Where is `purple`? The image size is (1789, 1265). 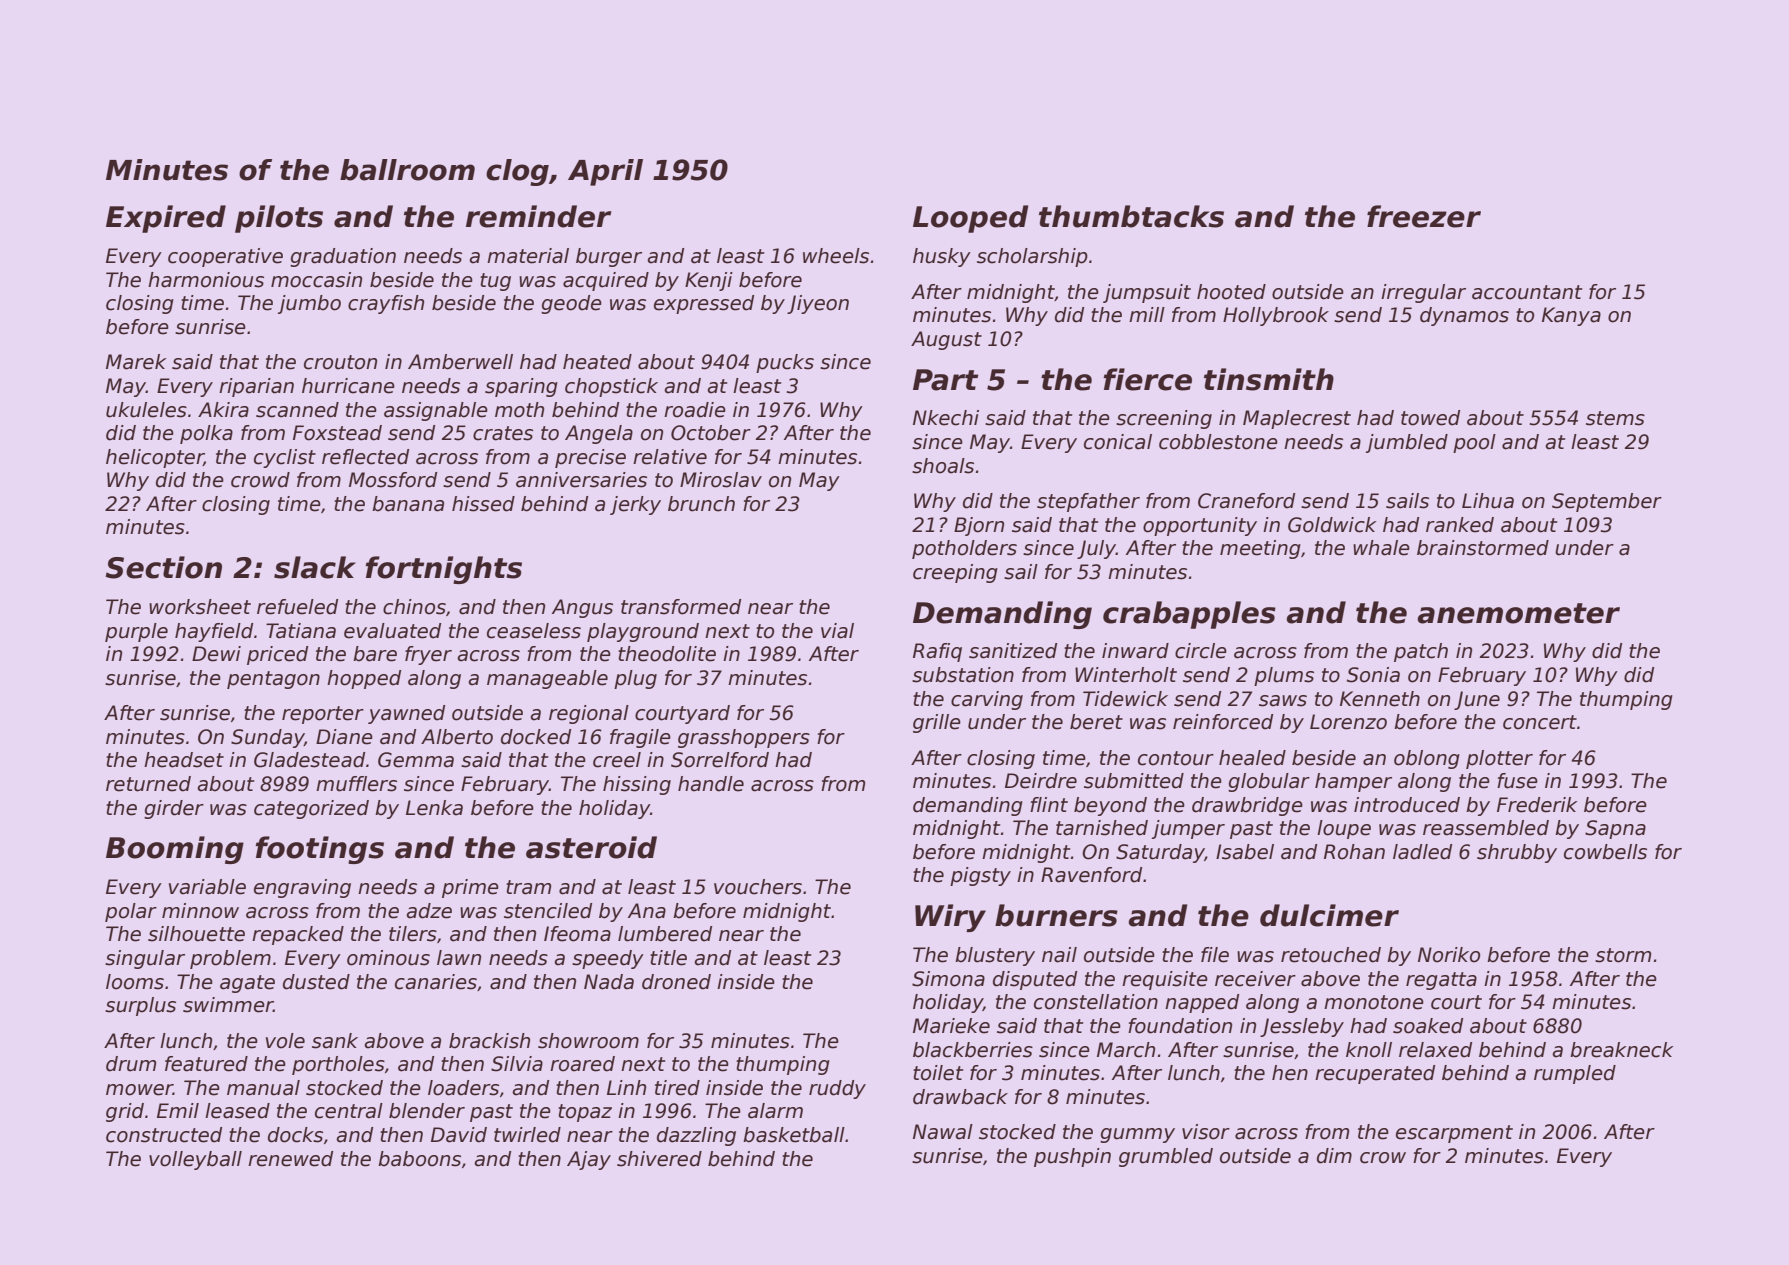
purple is located at coordinates (136, 632).
